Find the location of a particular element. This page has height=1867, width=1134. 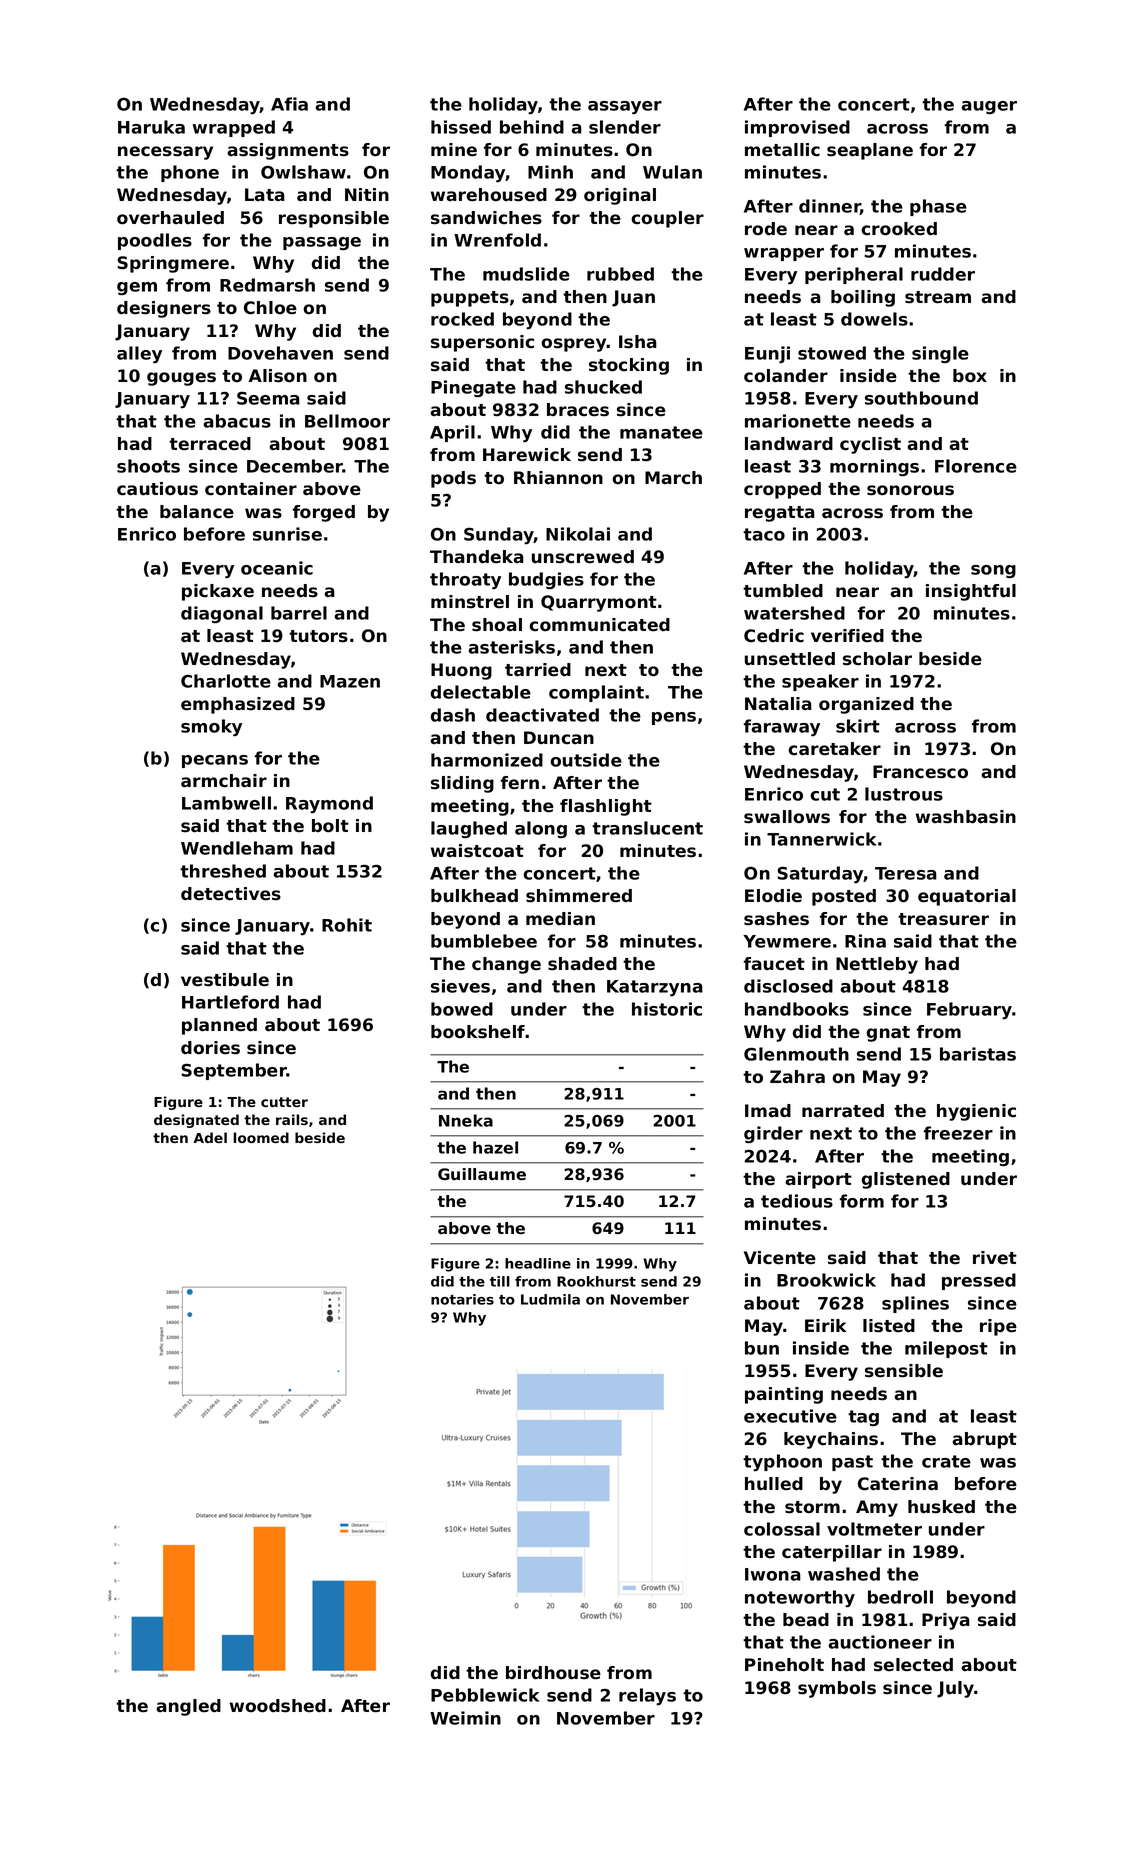

Minh is located at coordinates (550, 172).
